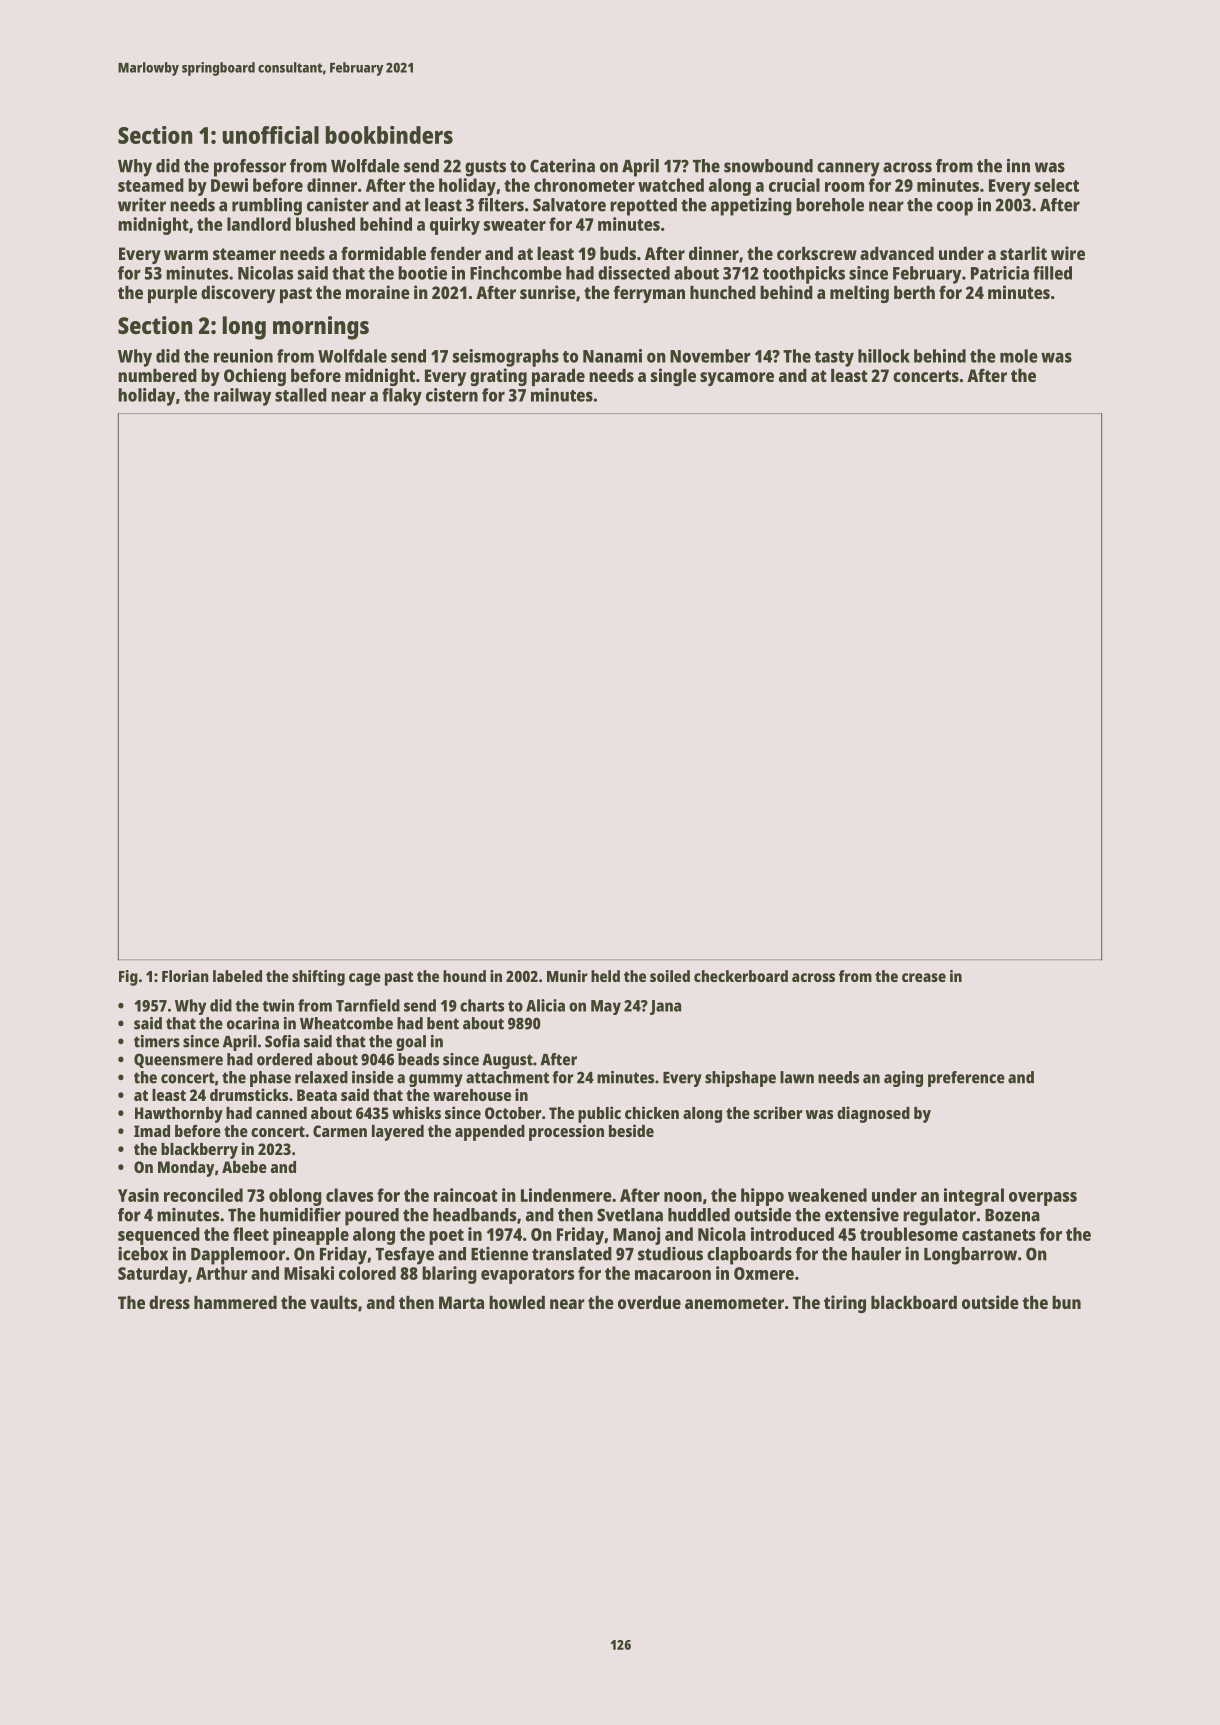  What do you see at coordinates (859, 294) in the document?
I see `melting` at bounding box center [859, 294].
